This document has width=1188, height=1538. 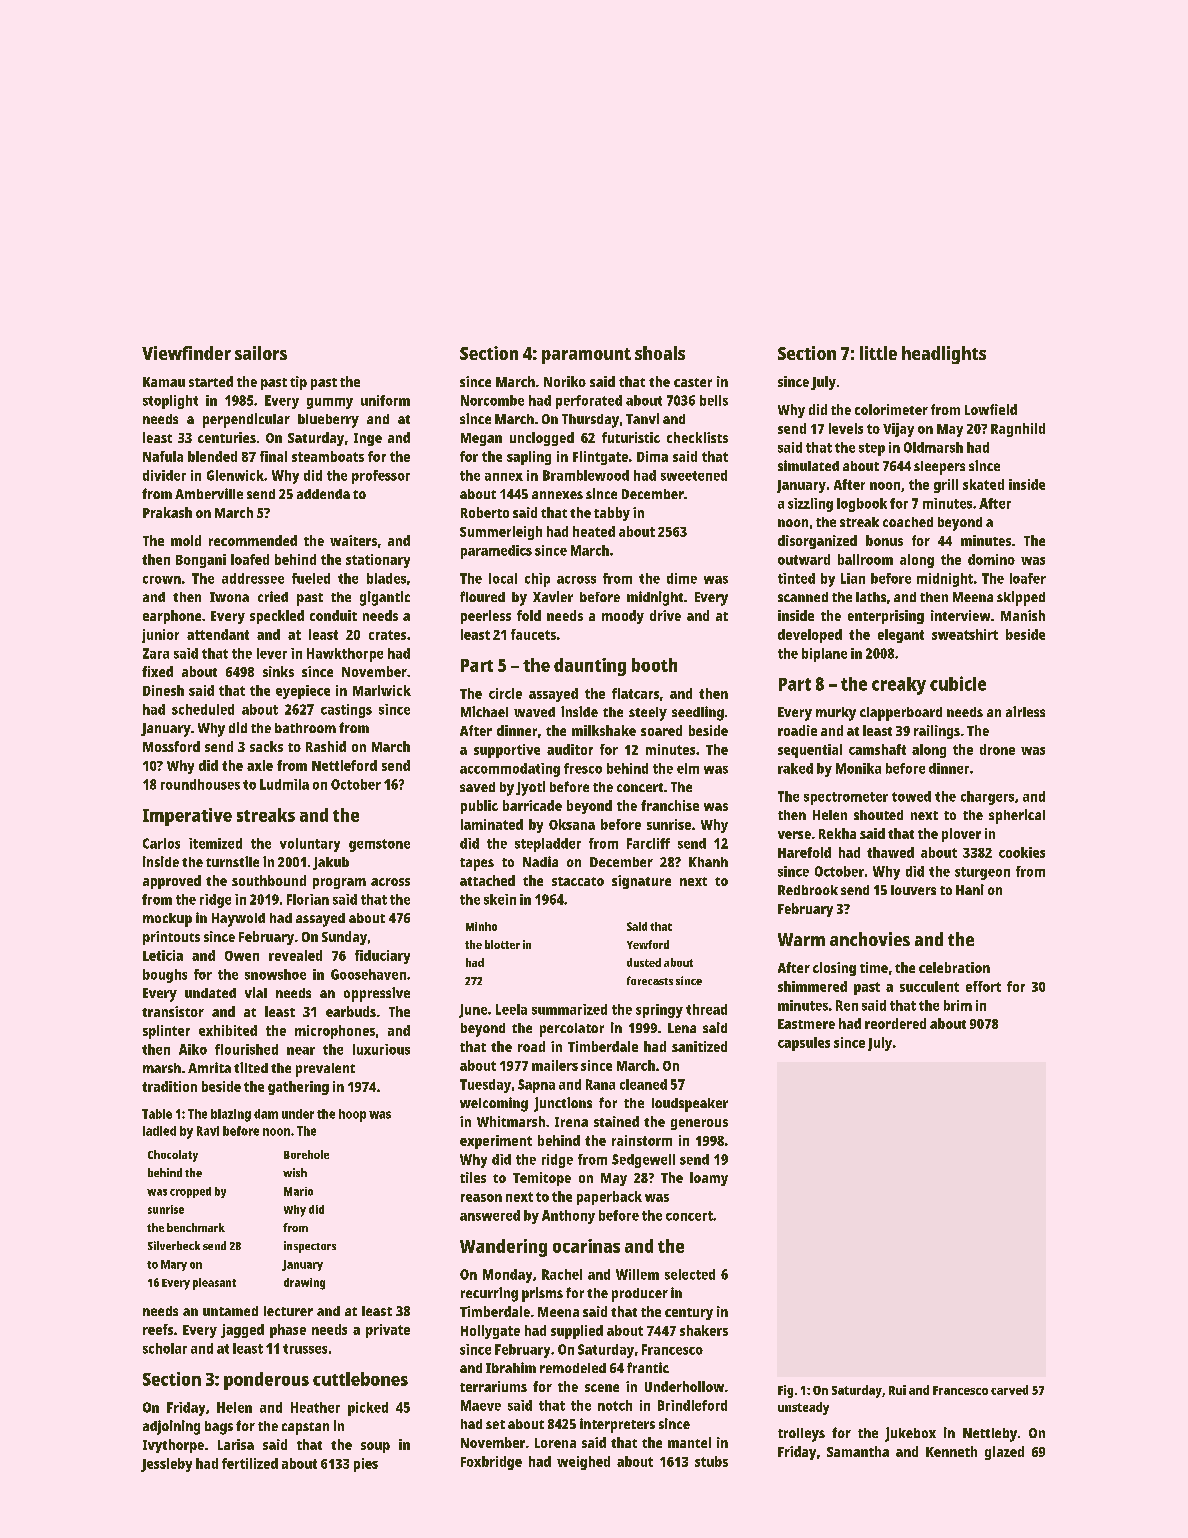 I want to click on Florian, so click(x=308, y=899).
